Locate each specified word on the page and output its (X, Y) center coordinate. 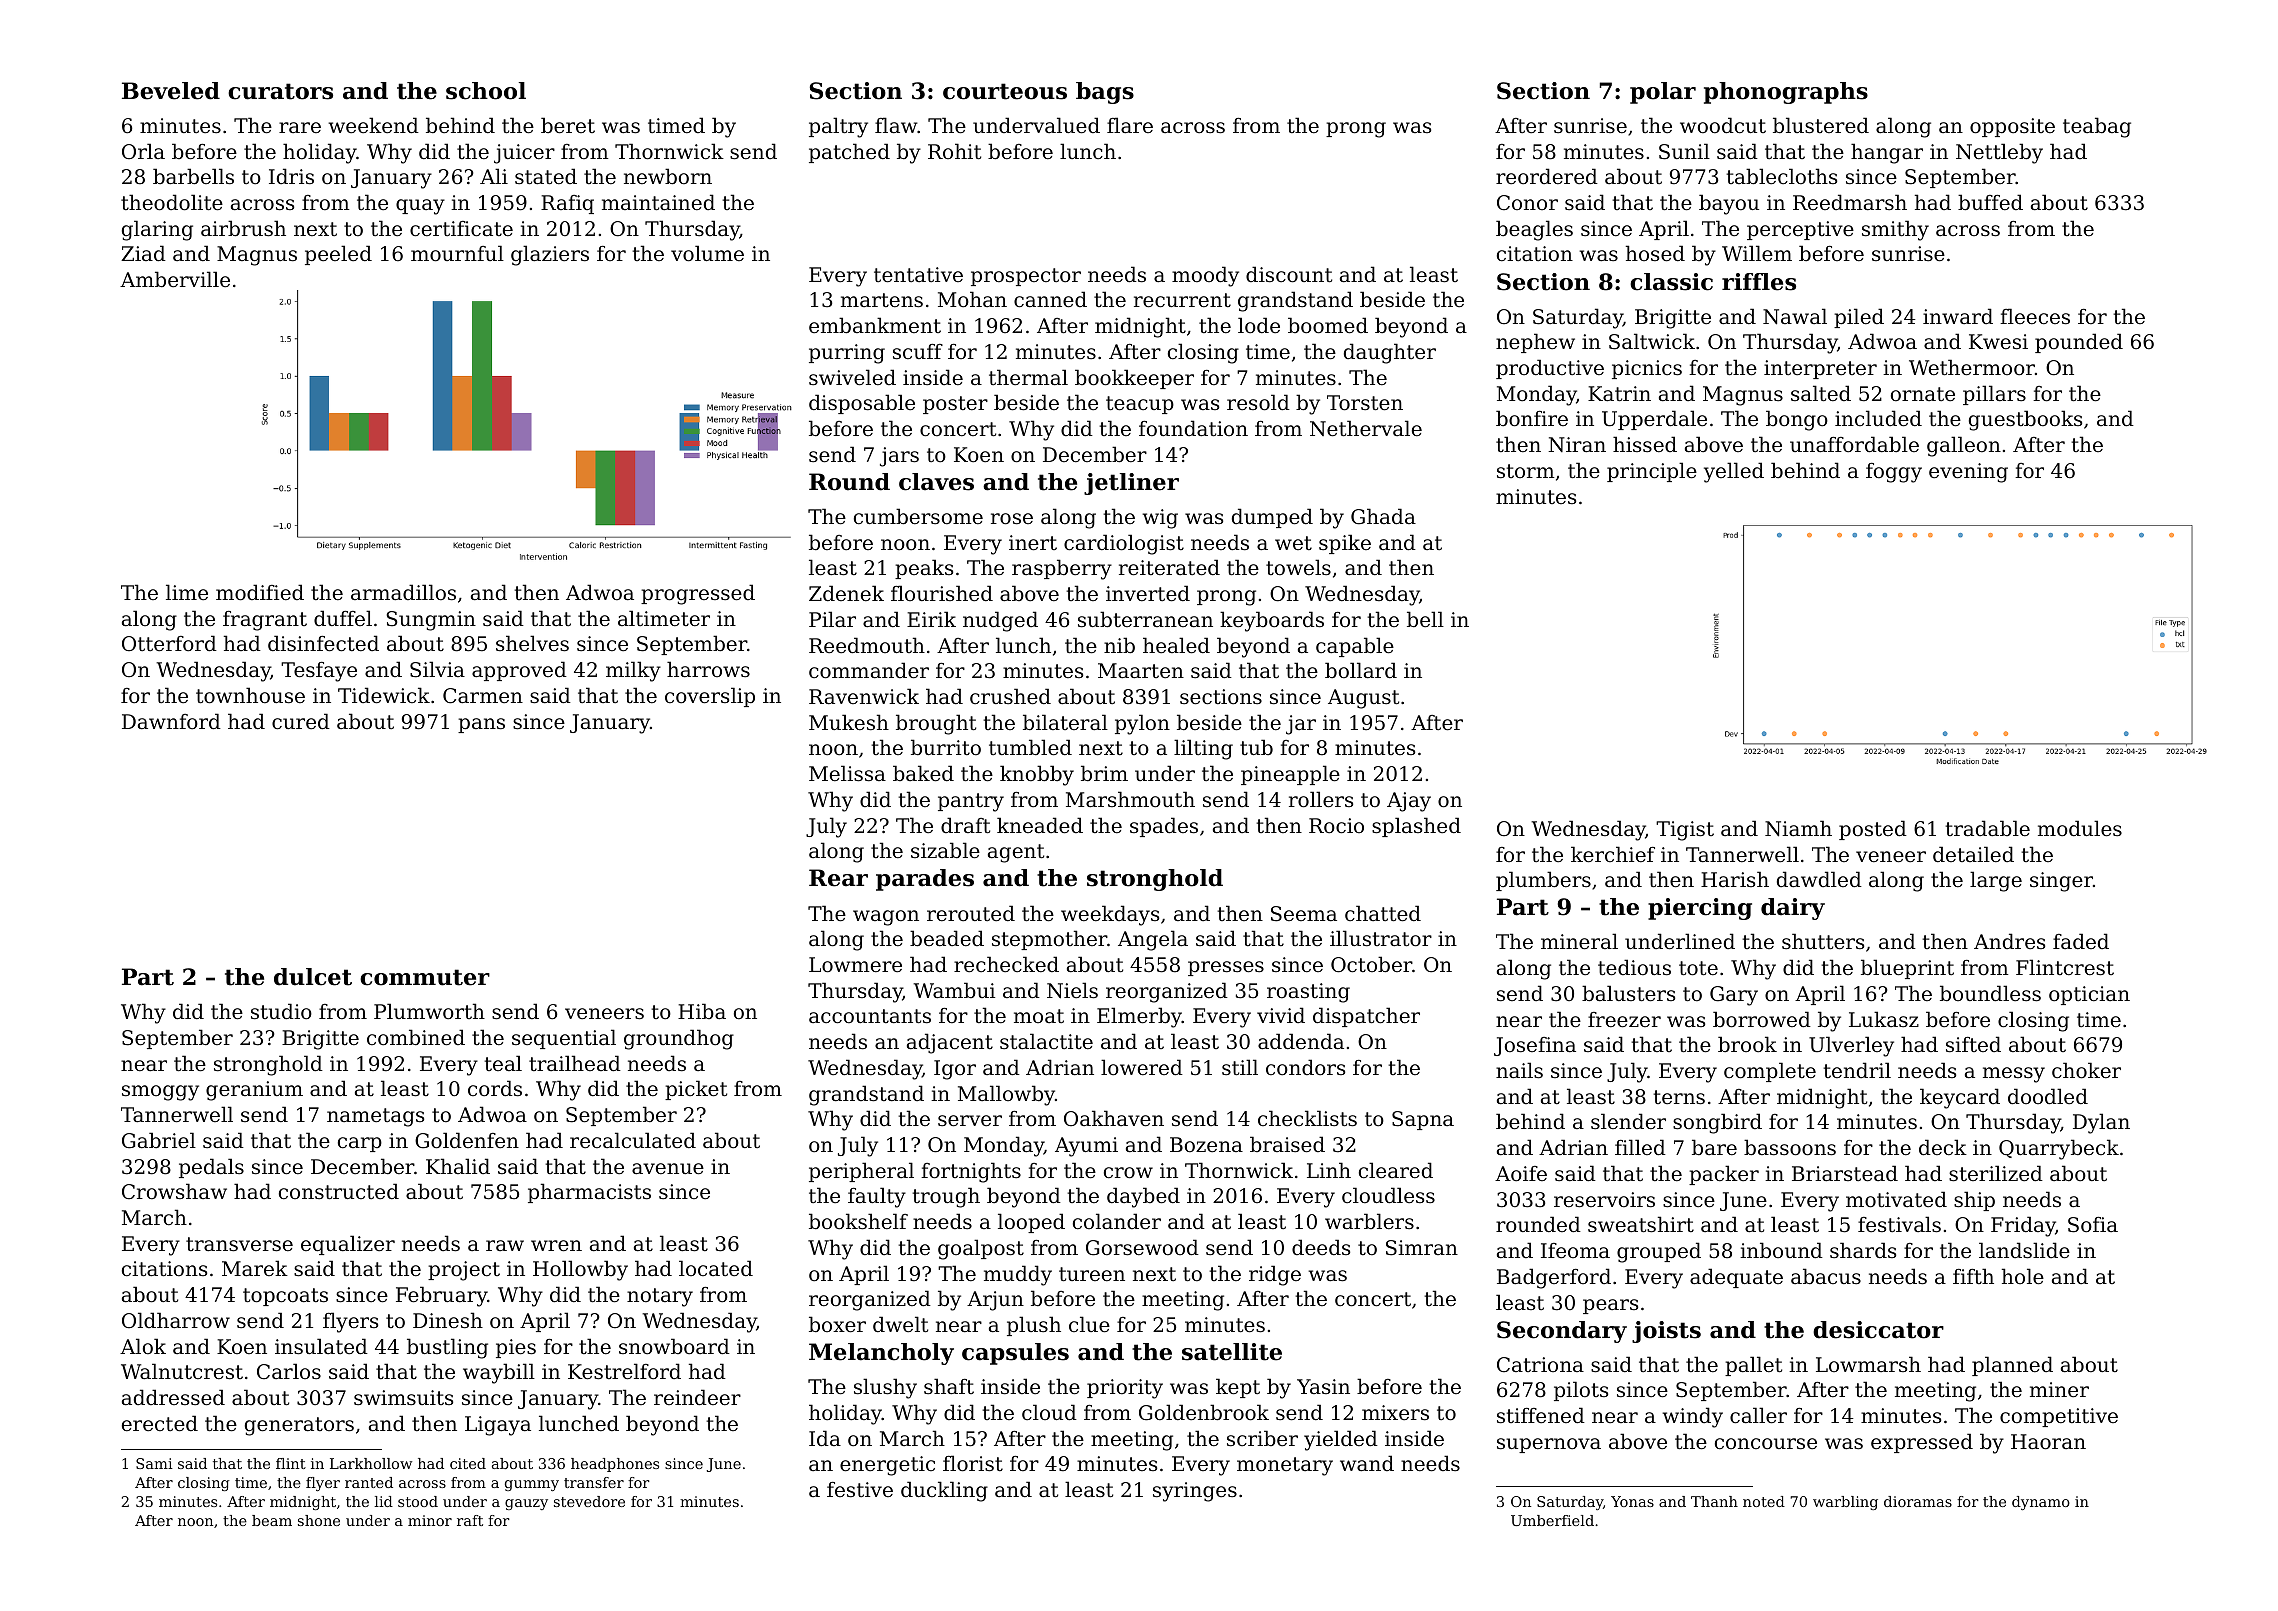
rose (1012, 519)
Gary (1734, 996)
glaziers (550, 255)
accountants (870, 1016)
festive (860, 1489)
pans (481, 725)
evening (1968, 473)
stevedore (589, 1501)
